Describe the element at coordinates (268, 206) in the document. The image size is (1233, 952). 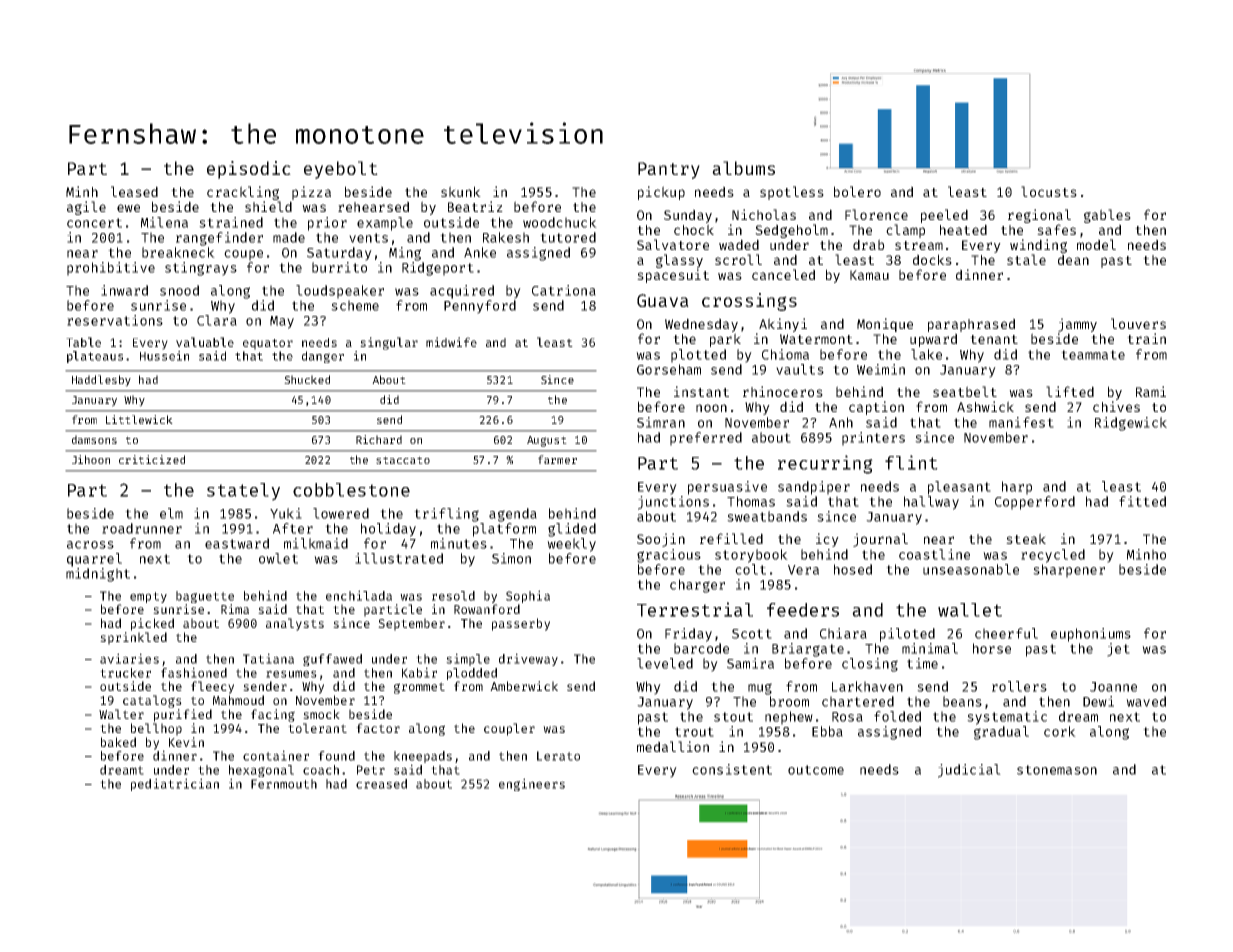
I see `shield` at that location.
